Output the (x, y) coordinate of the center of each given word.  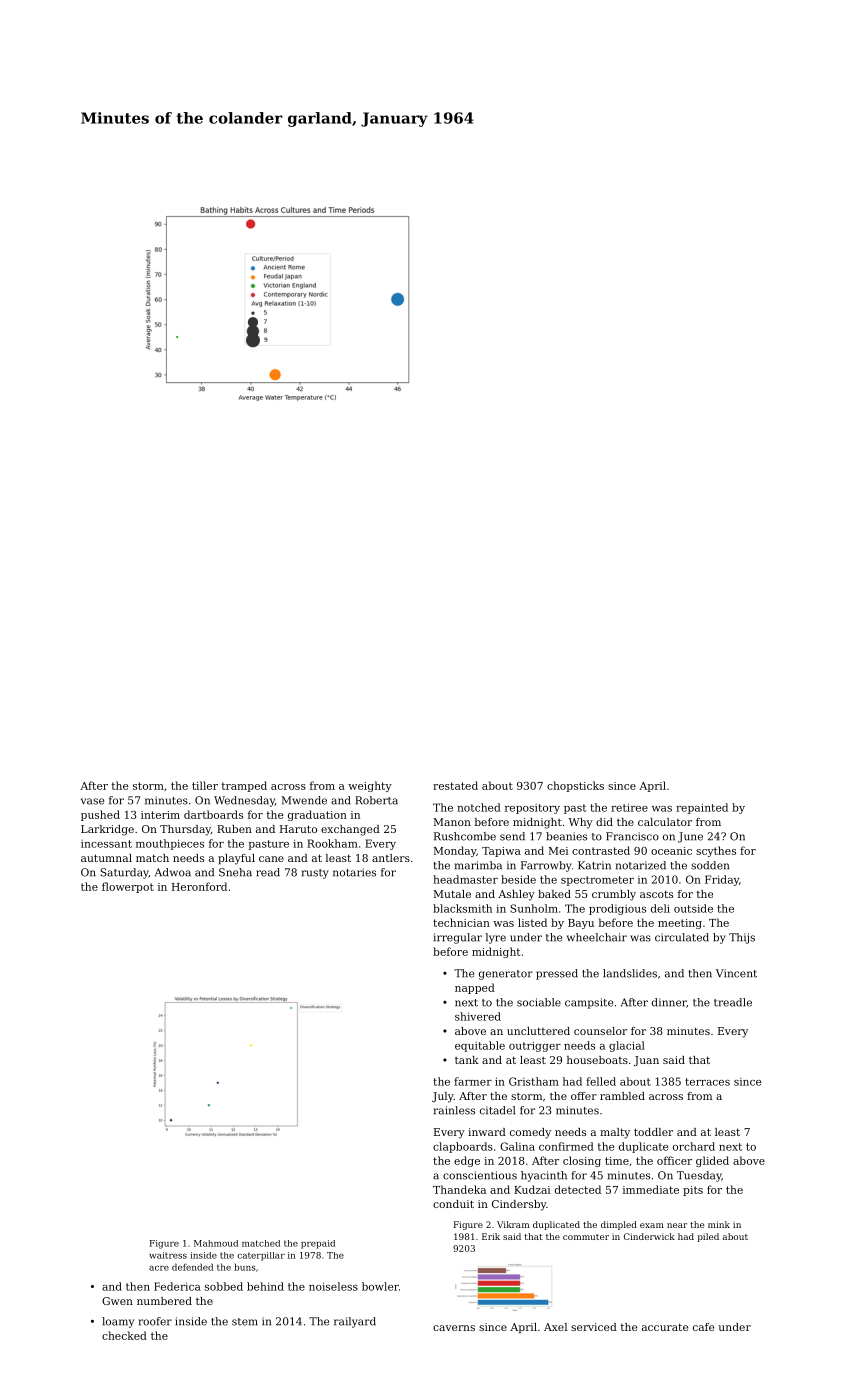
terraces (707, 1082)
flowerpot (128, 887)
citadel (497, 1110)
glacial (627, 1046)
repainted (702, 808)
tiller (205, 785)
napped (475, 988)
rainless (454, 1110)
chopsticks (575, 786)
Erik (491, 1236)
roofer (155, 1321)
